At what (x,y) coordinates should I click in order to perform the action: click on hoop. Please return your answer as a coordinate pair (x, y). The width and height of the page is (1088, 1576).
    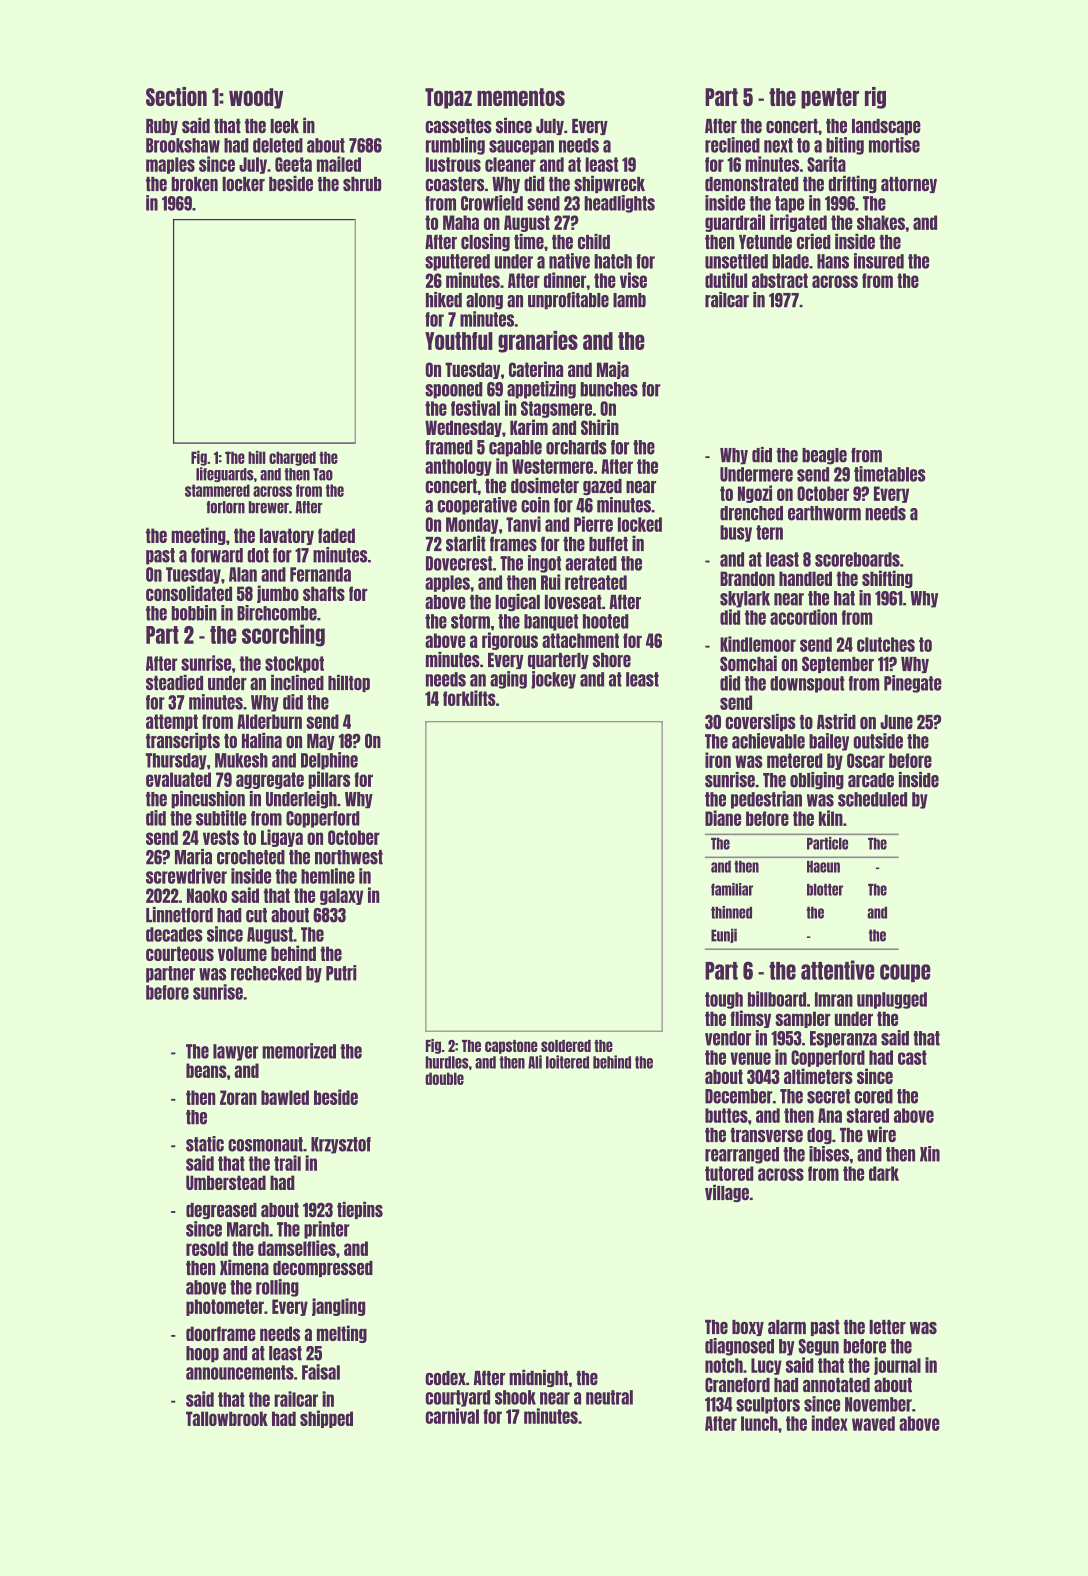
    Looking at the image, I should click on (202, 1354).
